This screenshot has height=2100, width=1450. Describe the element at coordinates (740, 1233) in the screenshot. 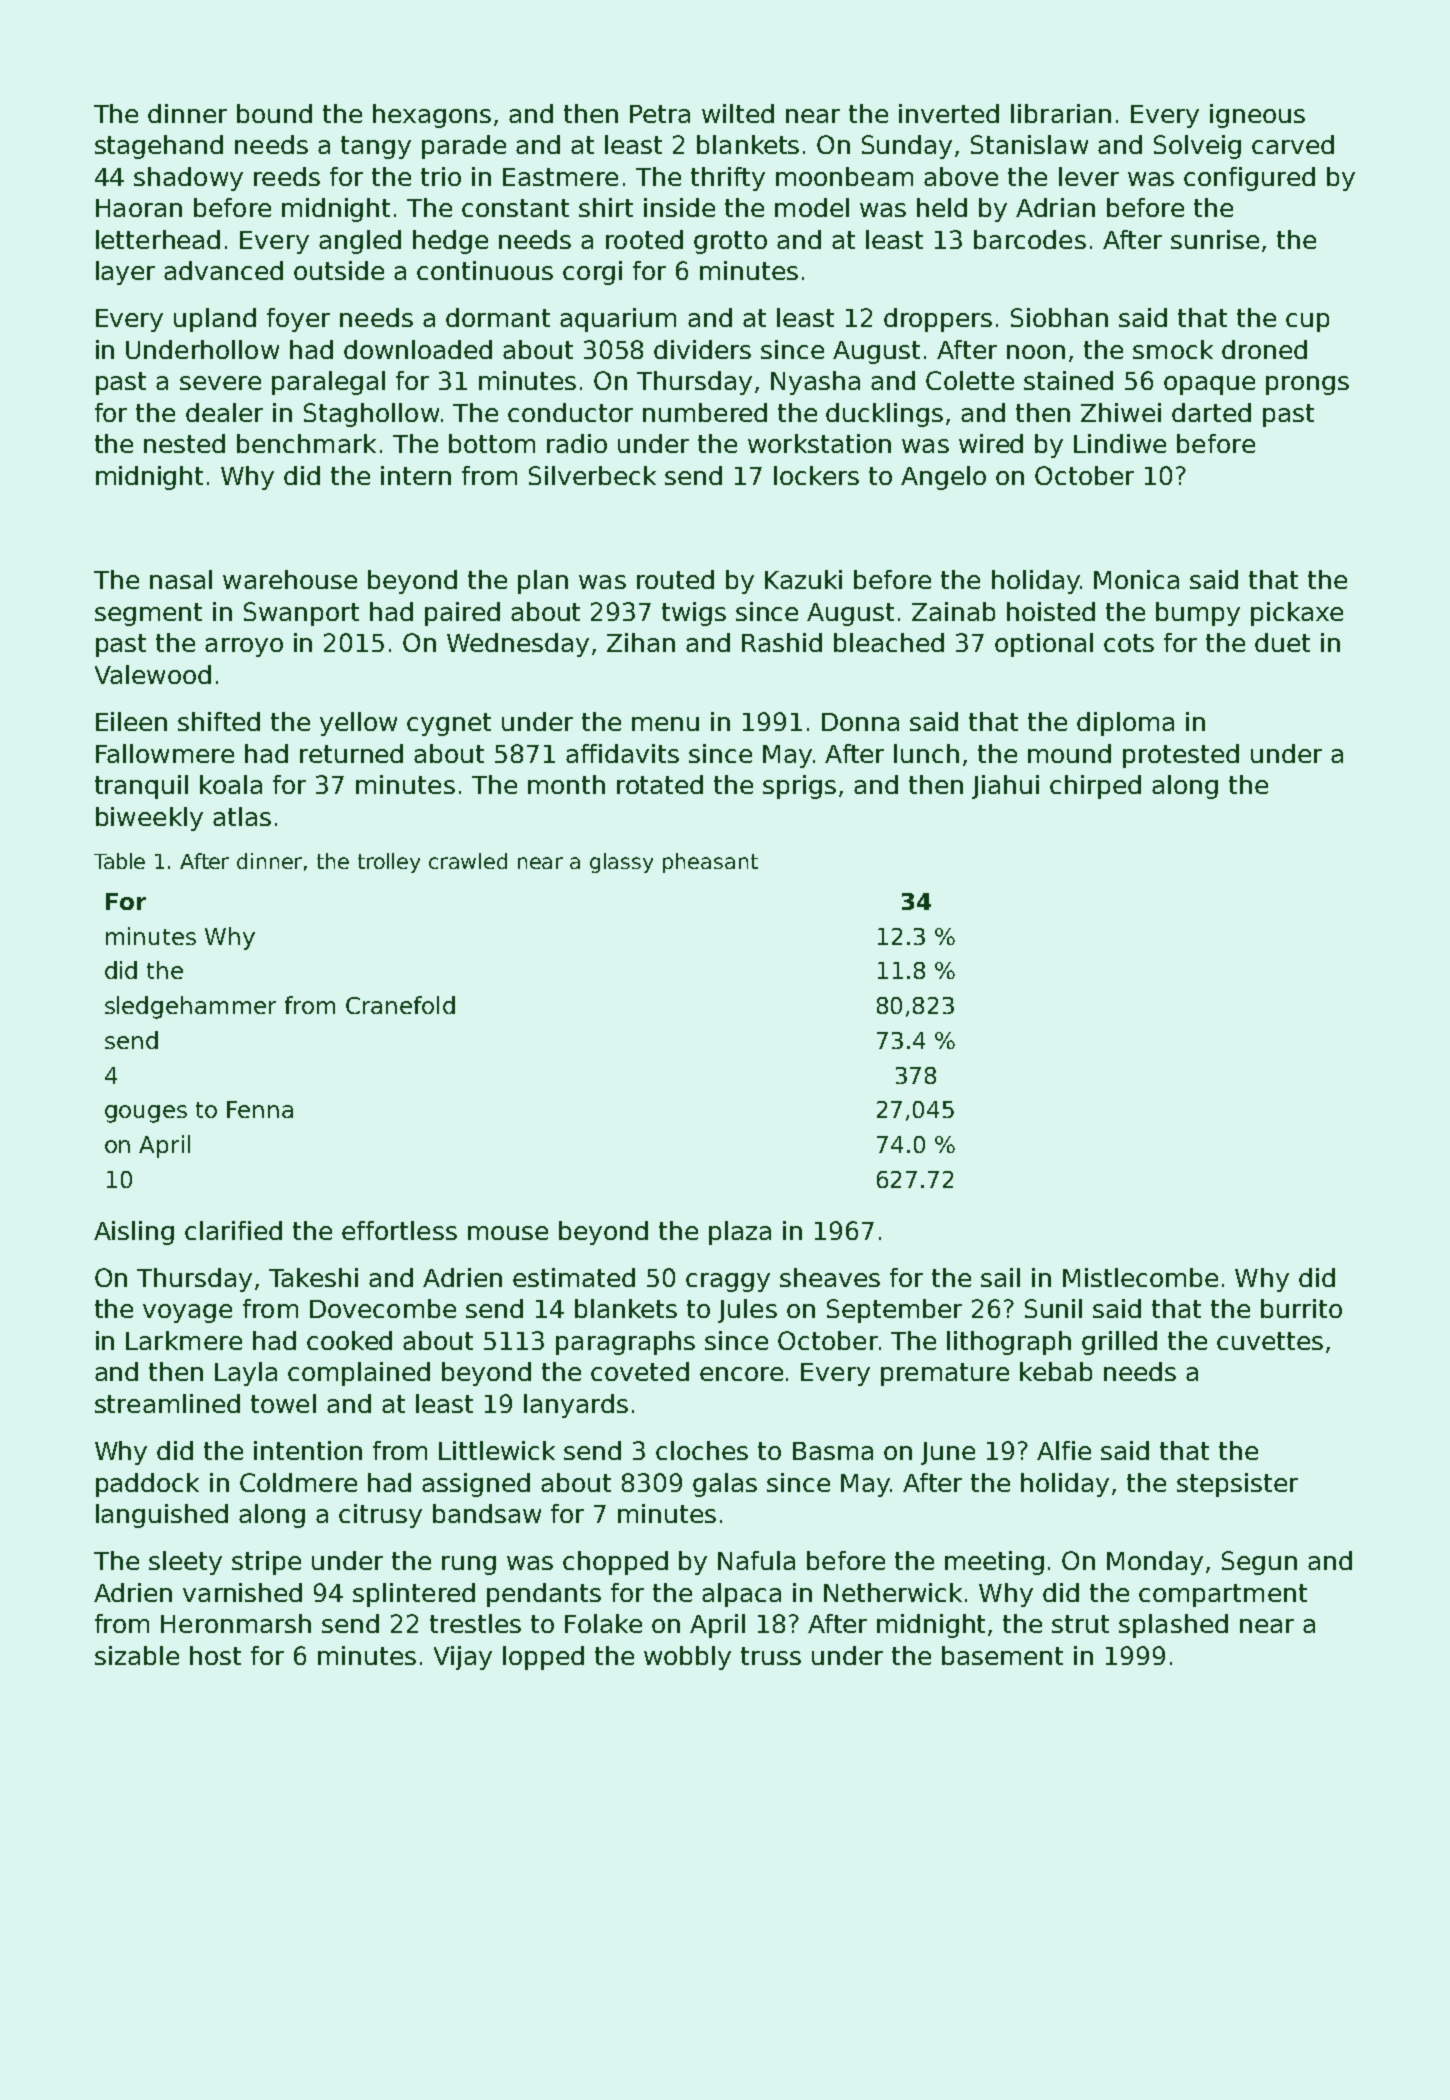

I see `plaza` at that location.
